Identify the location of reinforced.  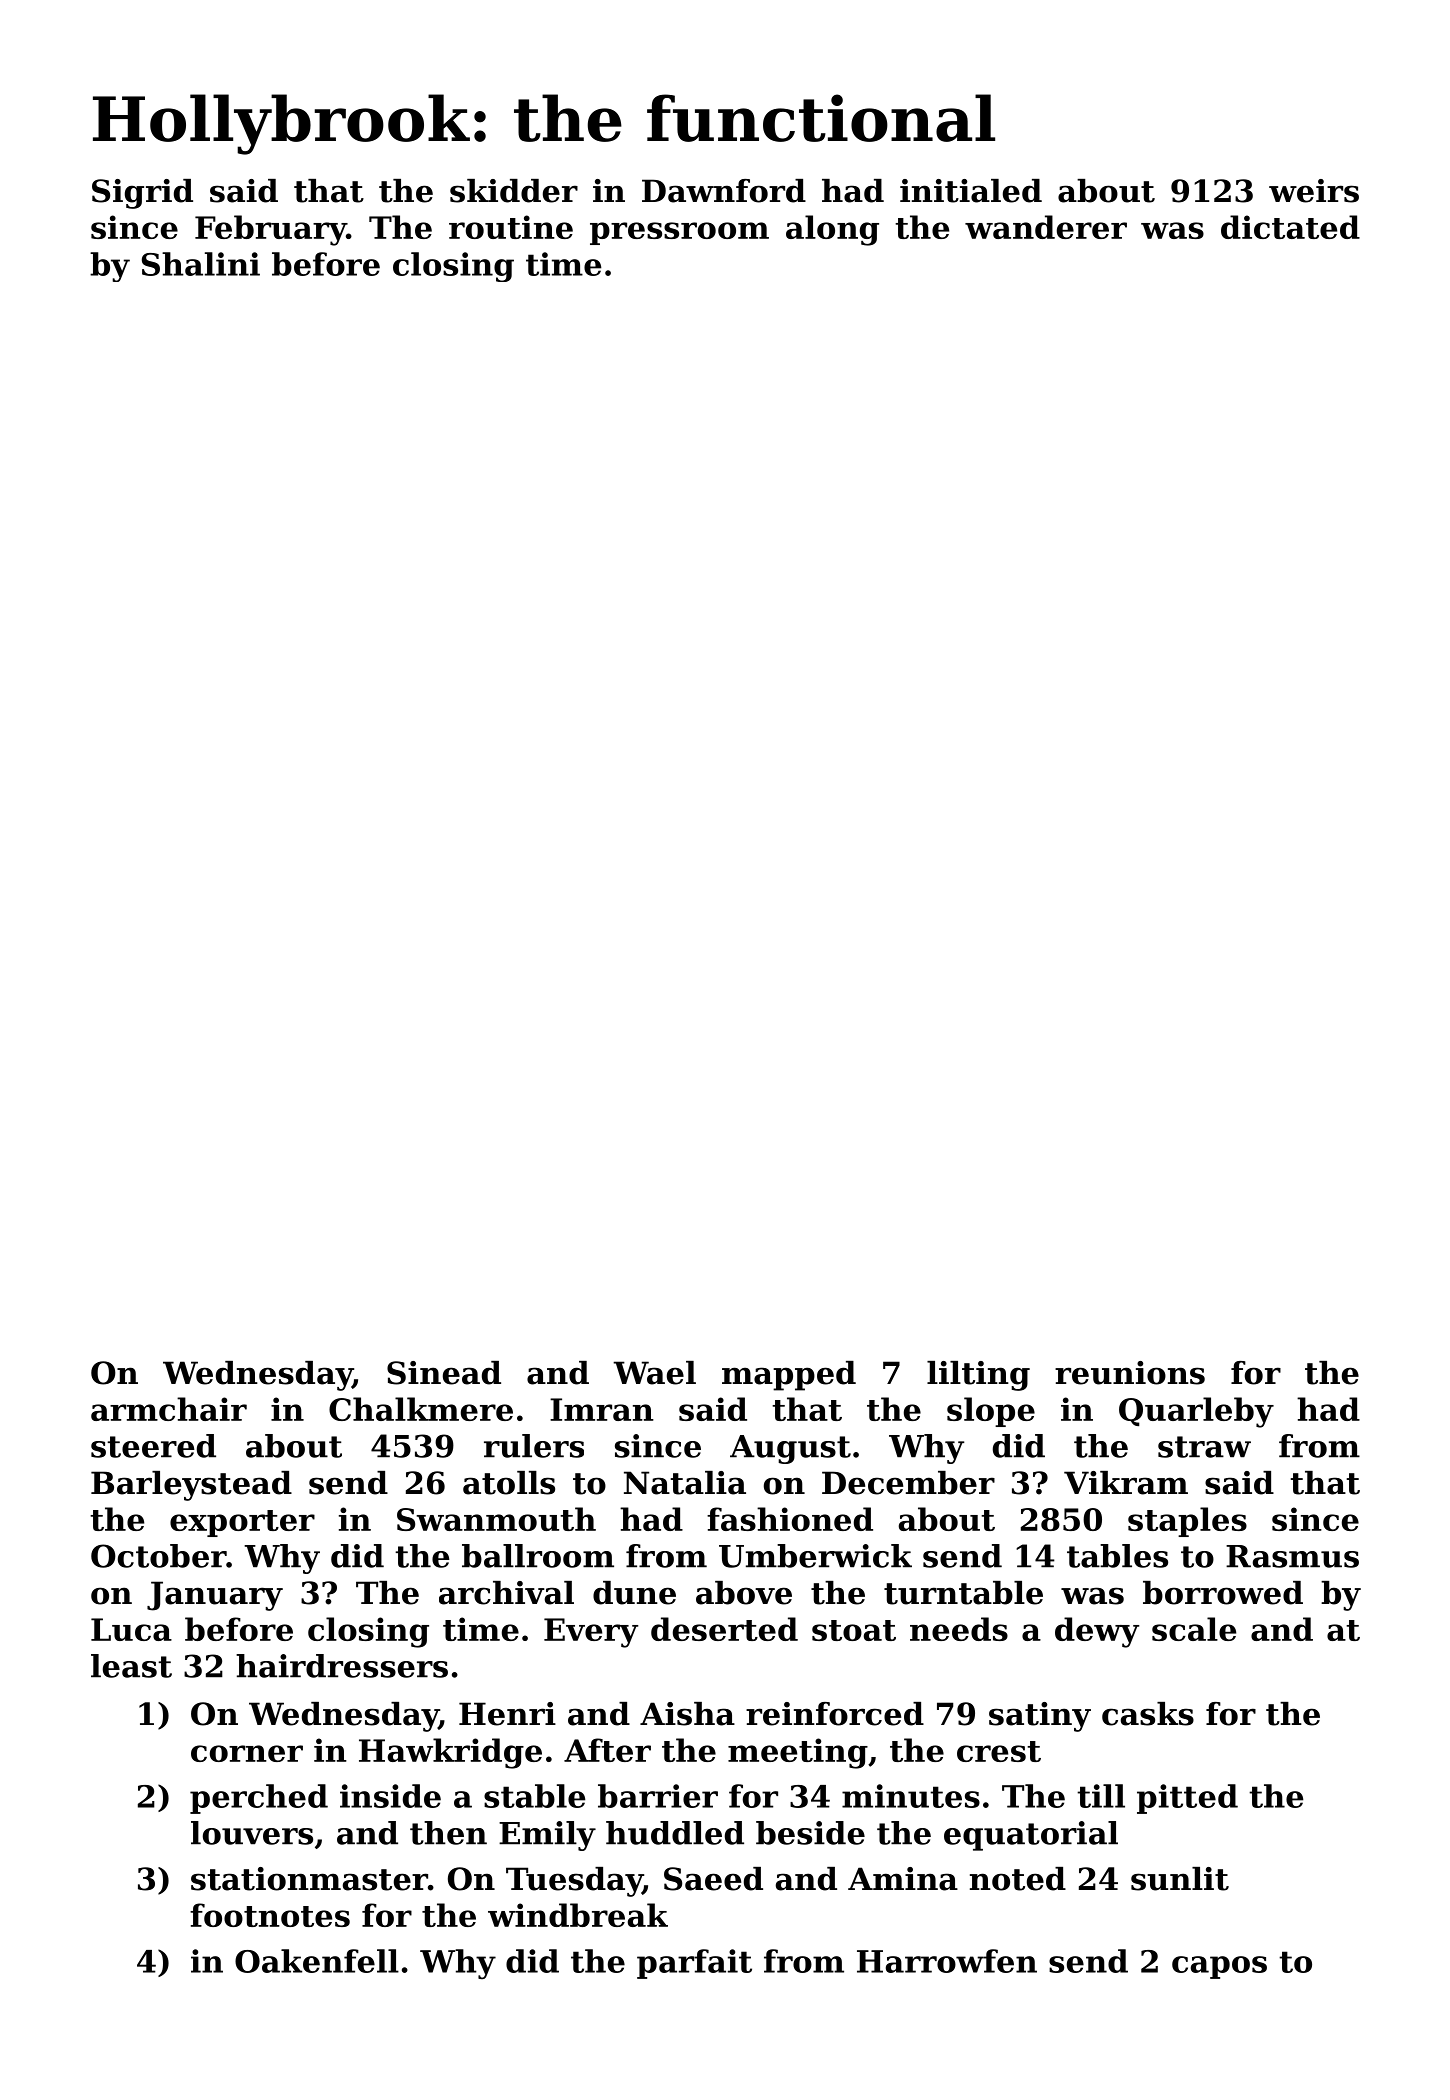
(835, 1714).
